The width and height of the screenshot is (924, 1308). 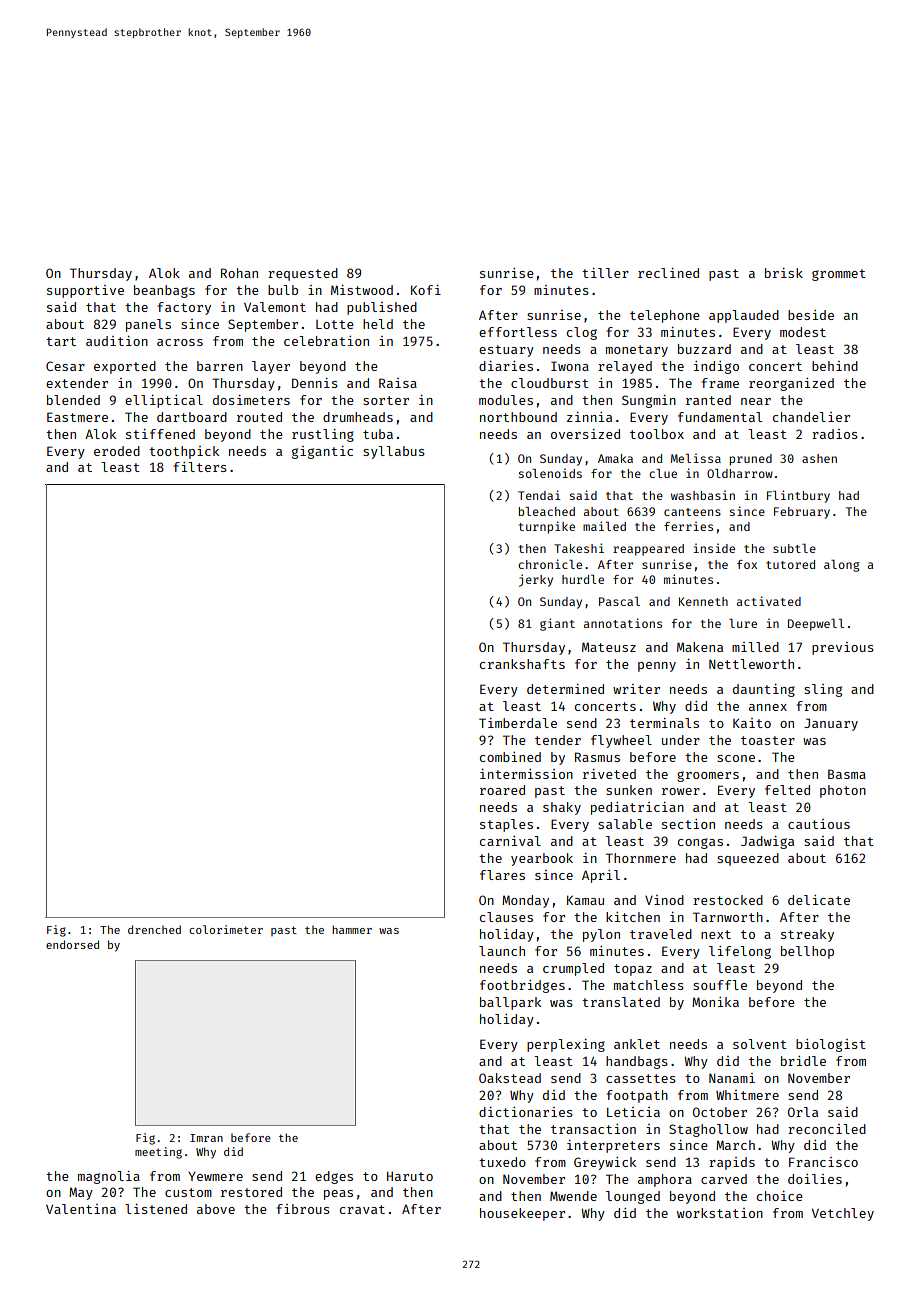 What do you see at coordinates (839, 275) in the screenshot?
I see `grommet` at bounding box center [839, 275].
